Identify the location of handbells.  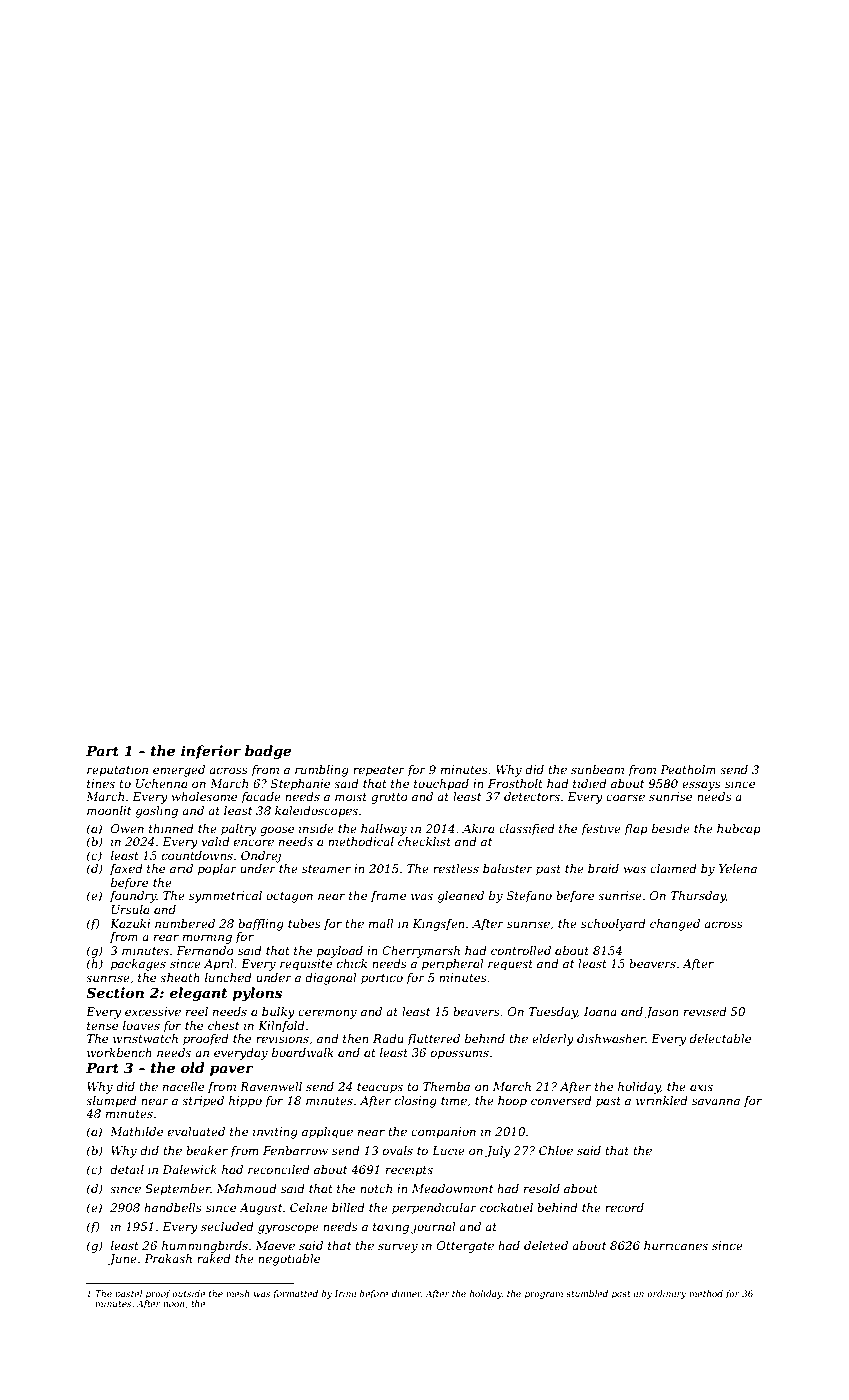
(173, 1207).
